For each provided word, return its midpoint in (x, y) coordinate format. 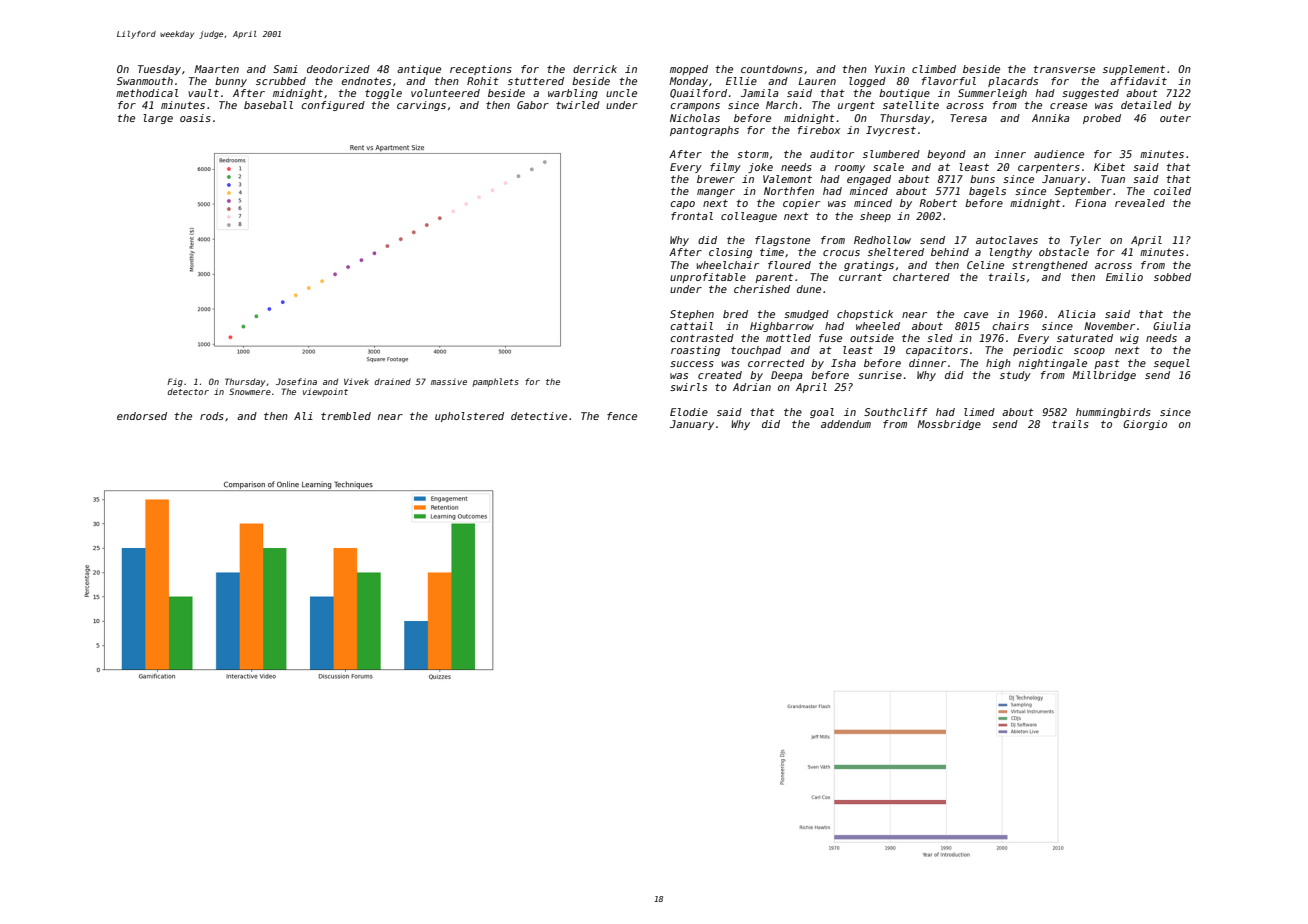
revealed (1140, 203)
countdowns (772, 69)
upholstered (469, 417)
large (158, 119)
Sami (285, 69)
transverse (1064, 69)
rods (212, 416)
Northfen (789, 191)
